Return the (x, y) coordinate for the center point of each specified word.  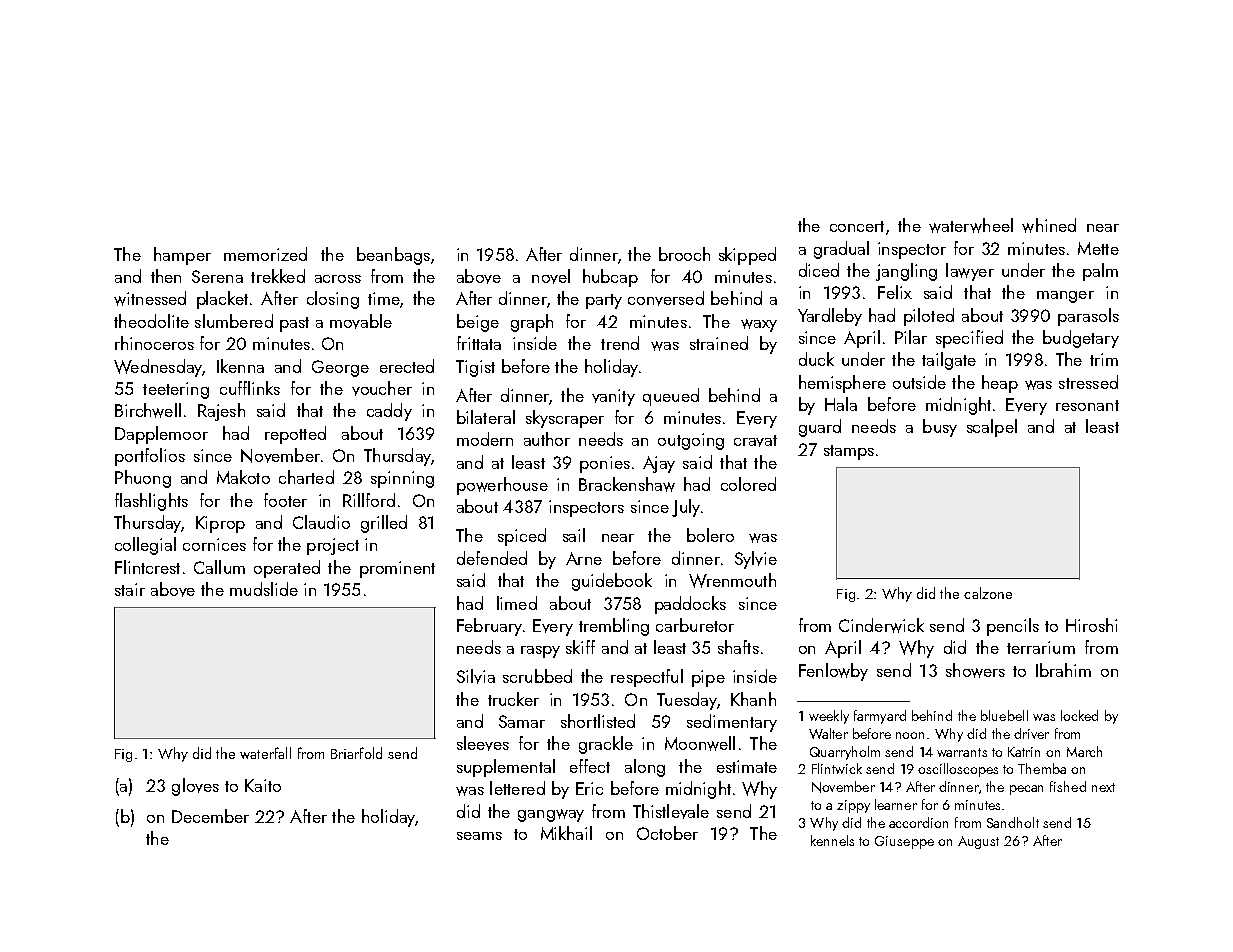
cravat (755, 441)
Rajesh (221, 412)
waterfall (265, 753)
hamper (182, 256)
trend (620, 343)
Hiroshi (1091, 625)
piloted (929, 317)
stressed (1088, 382)
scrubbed (537, 676)
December (210, 816)
